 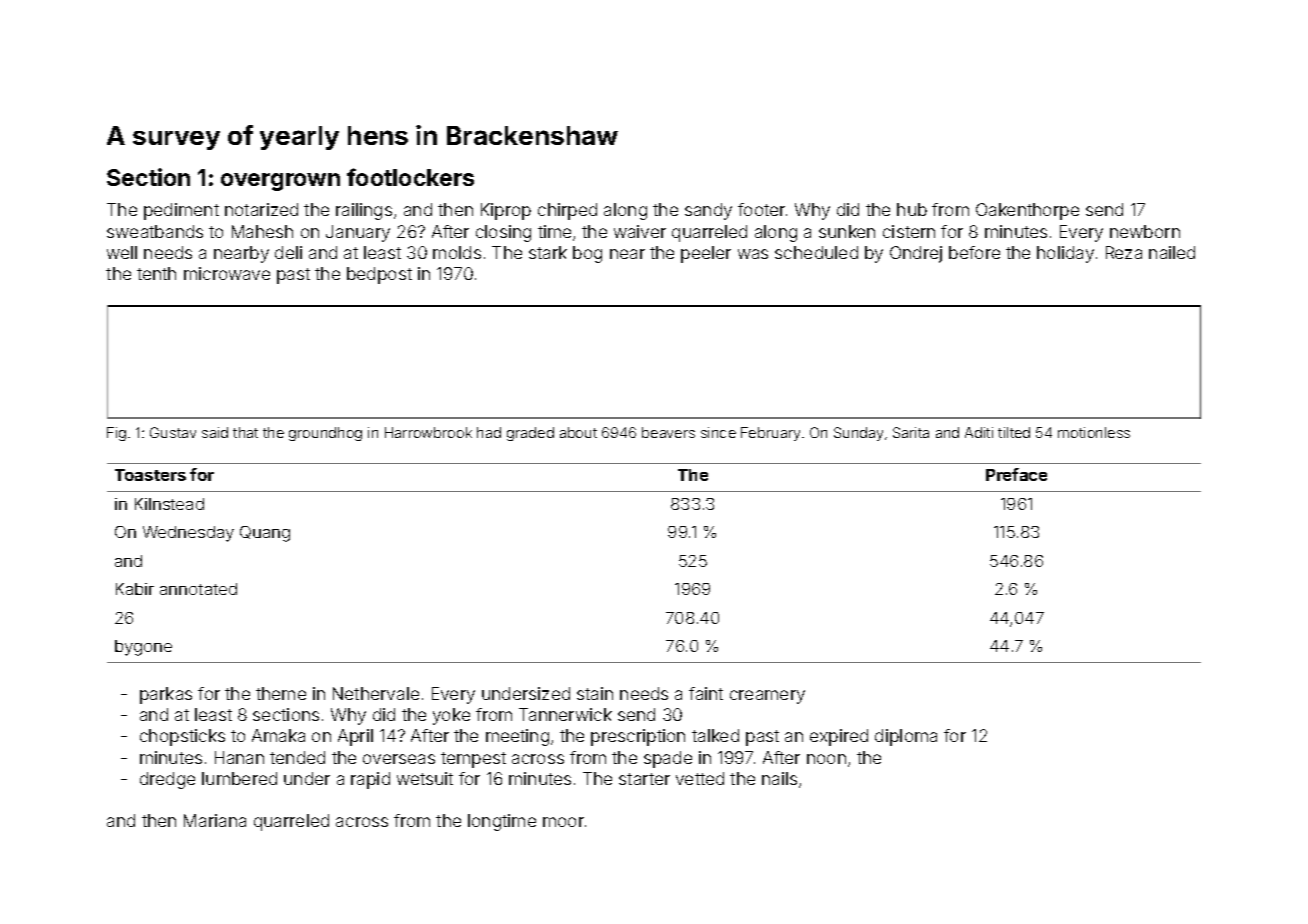 I want to click on Nethervale, so click(x=376, y=693).
